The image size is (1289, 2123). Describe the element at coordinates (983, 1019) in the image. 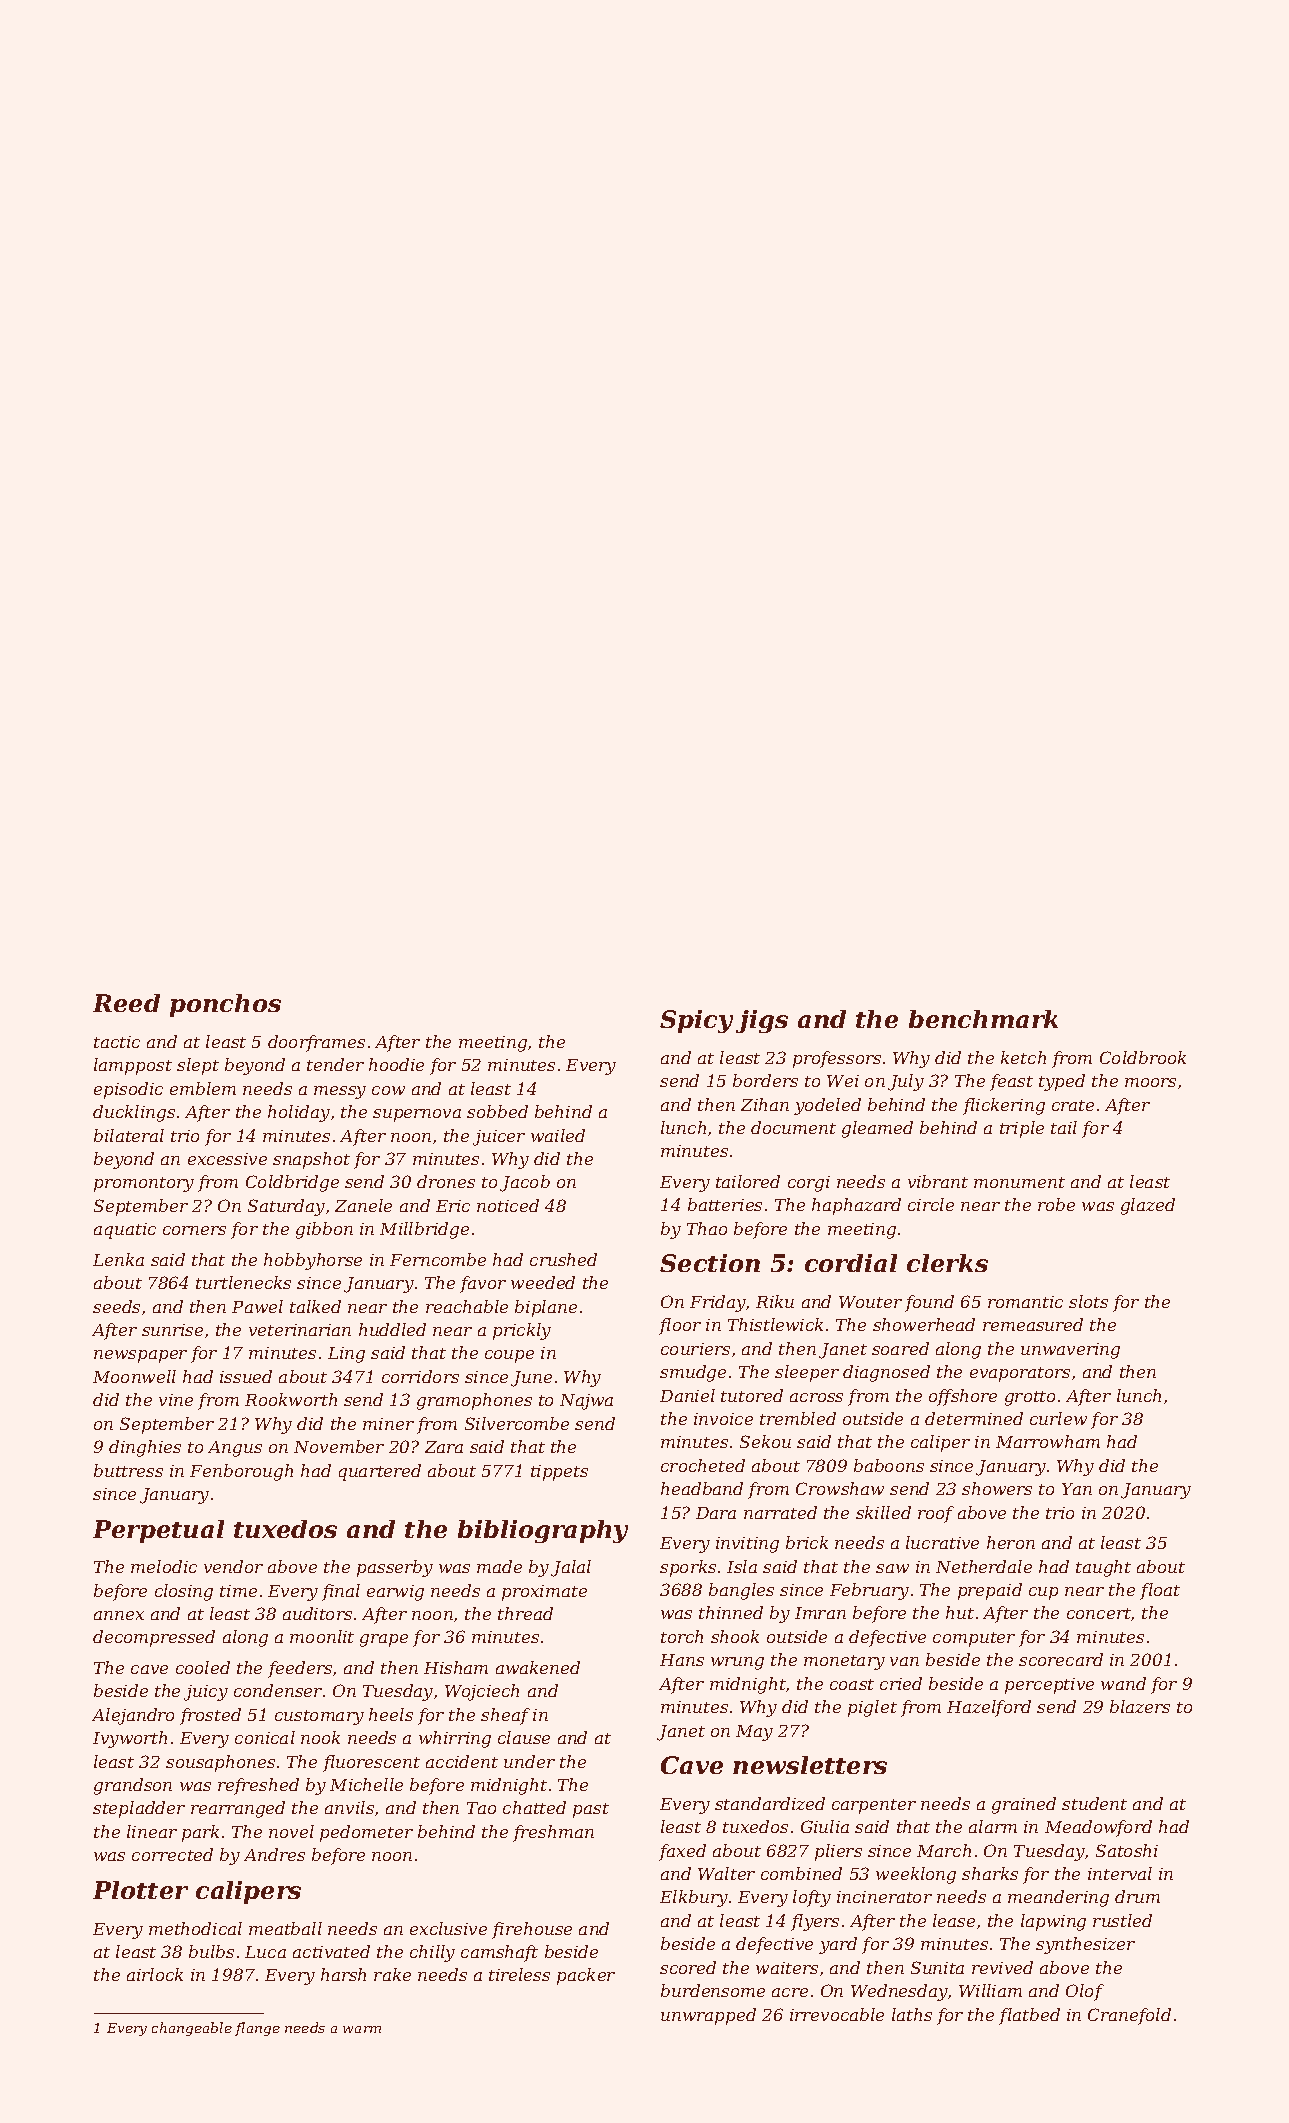

I see `benchmark` at that location.
